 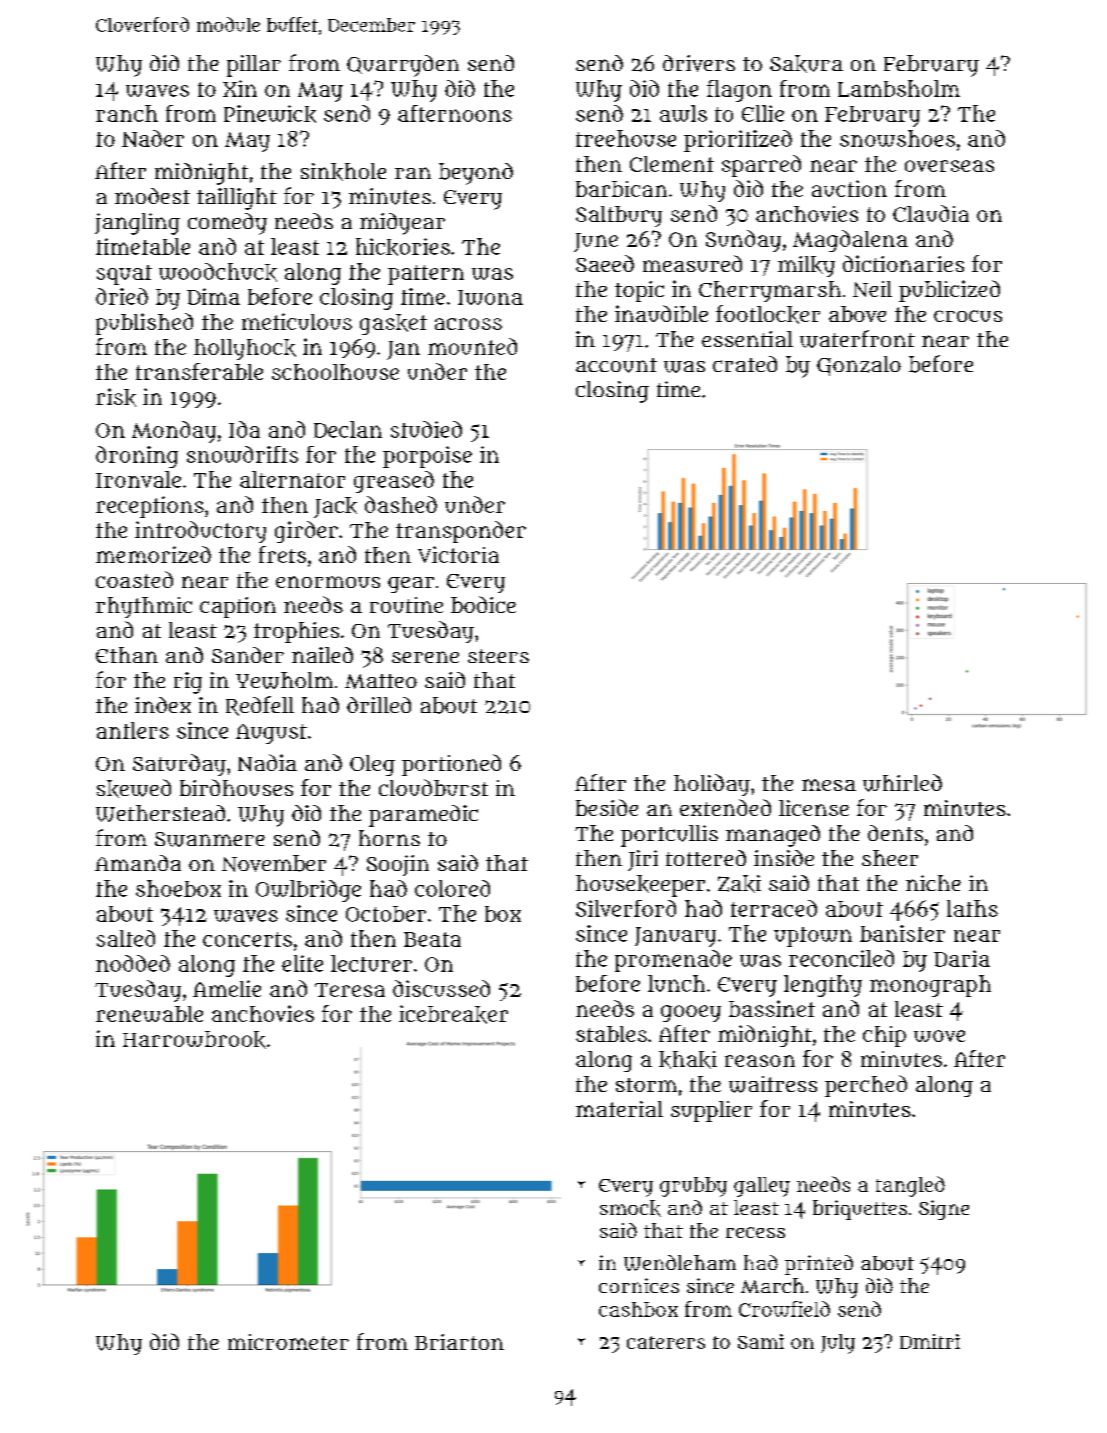 What do you see at coordinates (288, 1342) in the image?
I see `micrometer` at bounding box center [288, 1342].
